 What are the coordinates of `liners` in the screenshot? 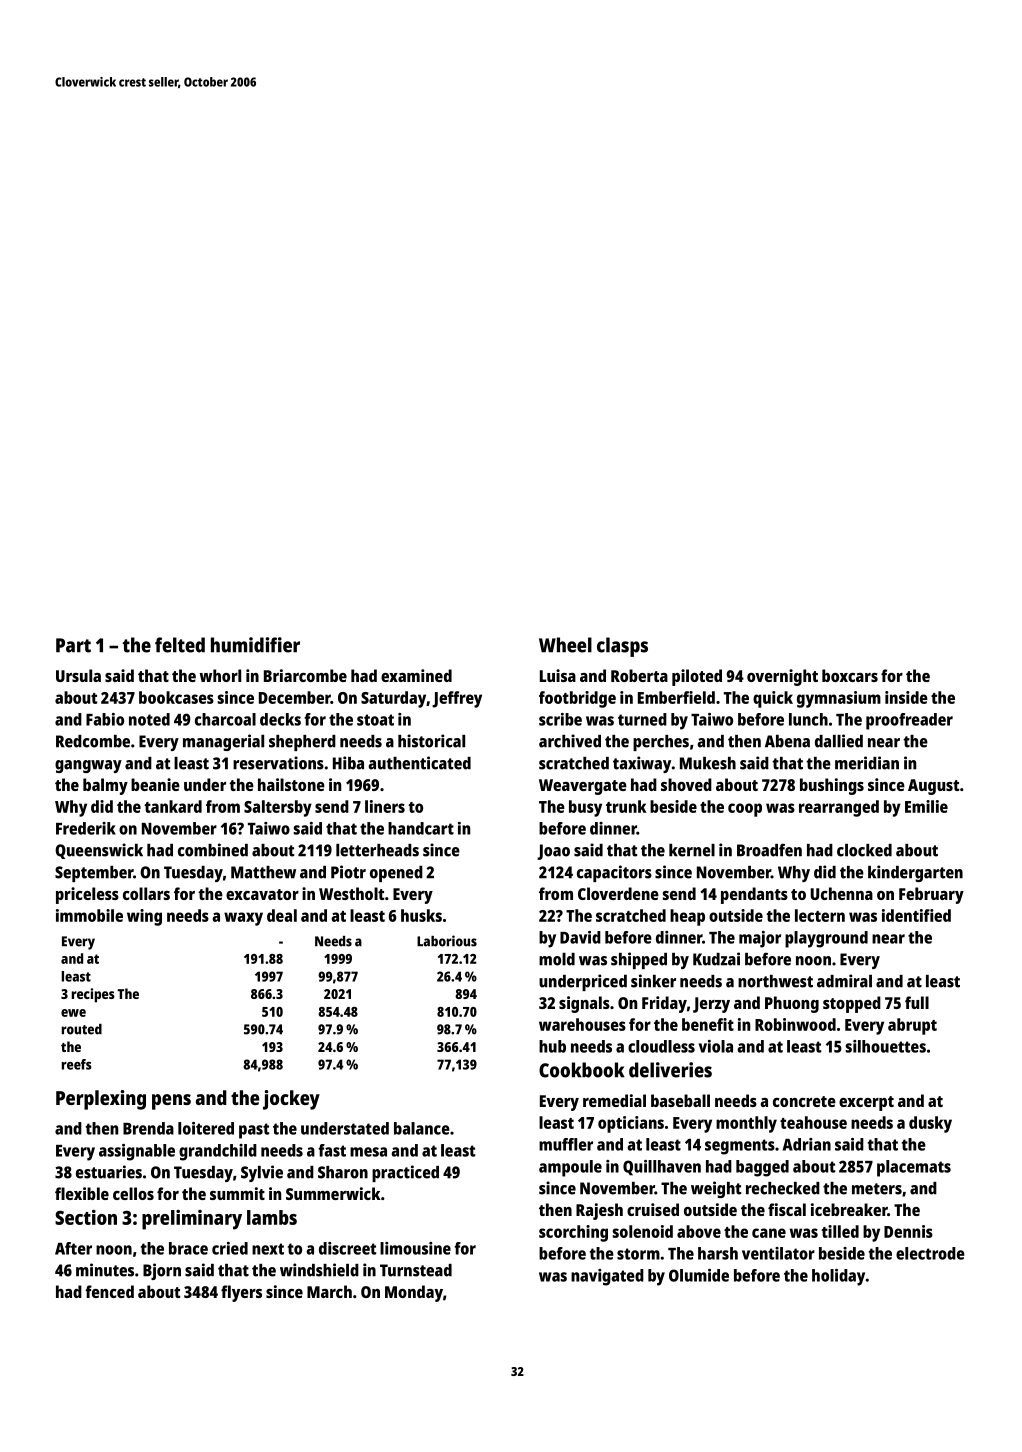 It's located at (385, 806).
